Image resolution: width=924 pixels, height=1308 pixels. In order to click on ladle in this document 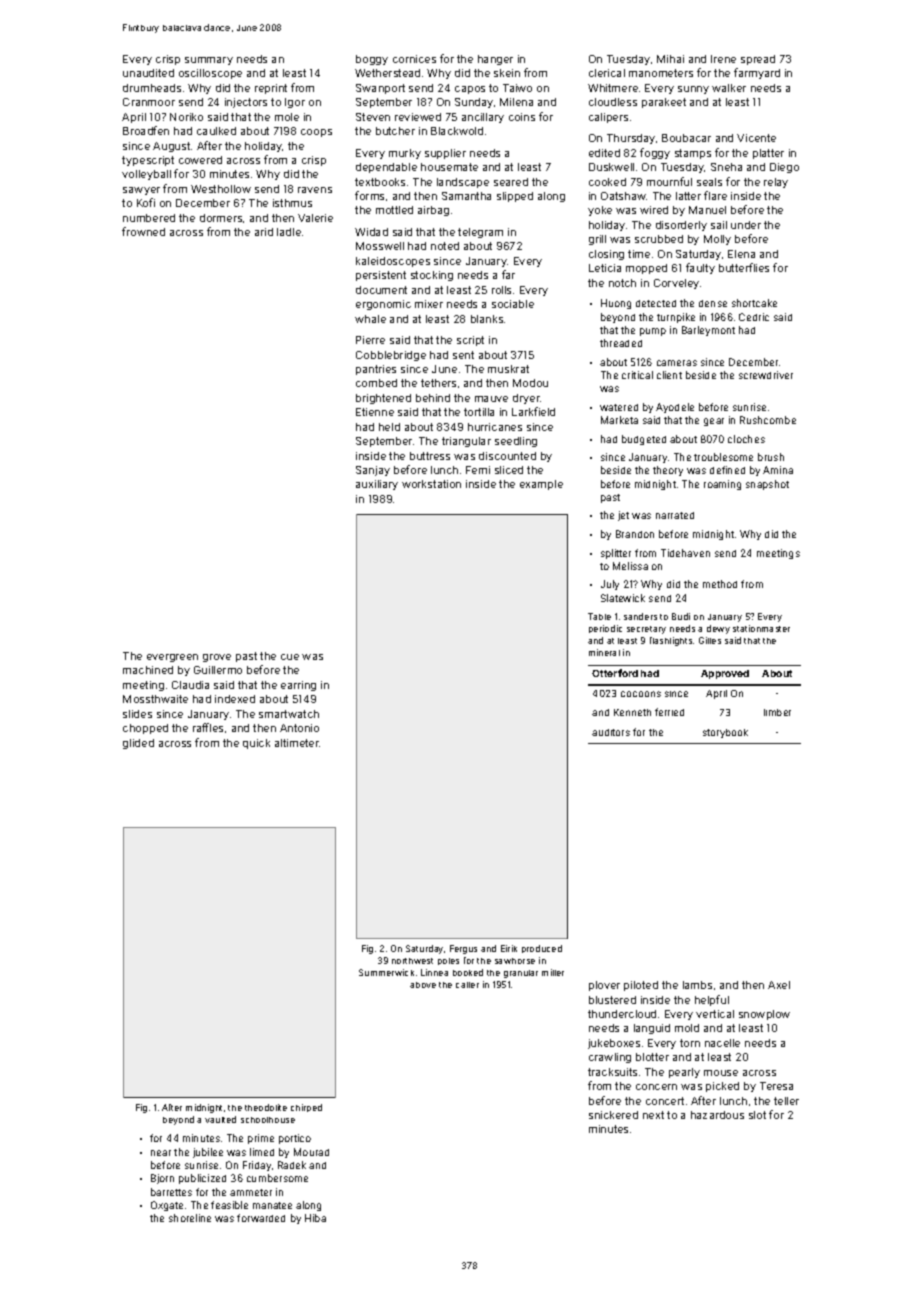, I will do `click(289, 232)`.
